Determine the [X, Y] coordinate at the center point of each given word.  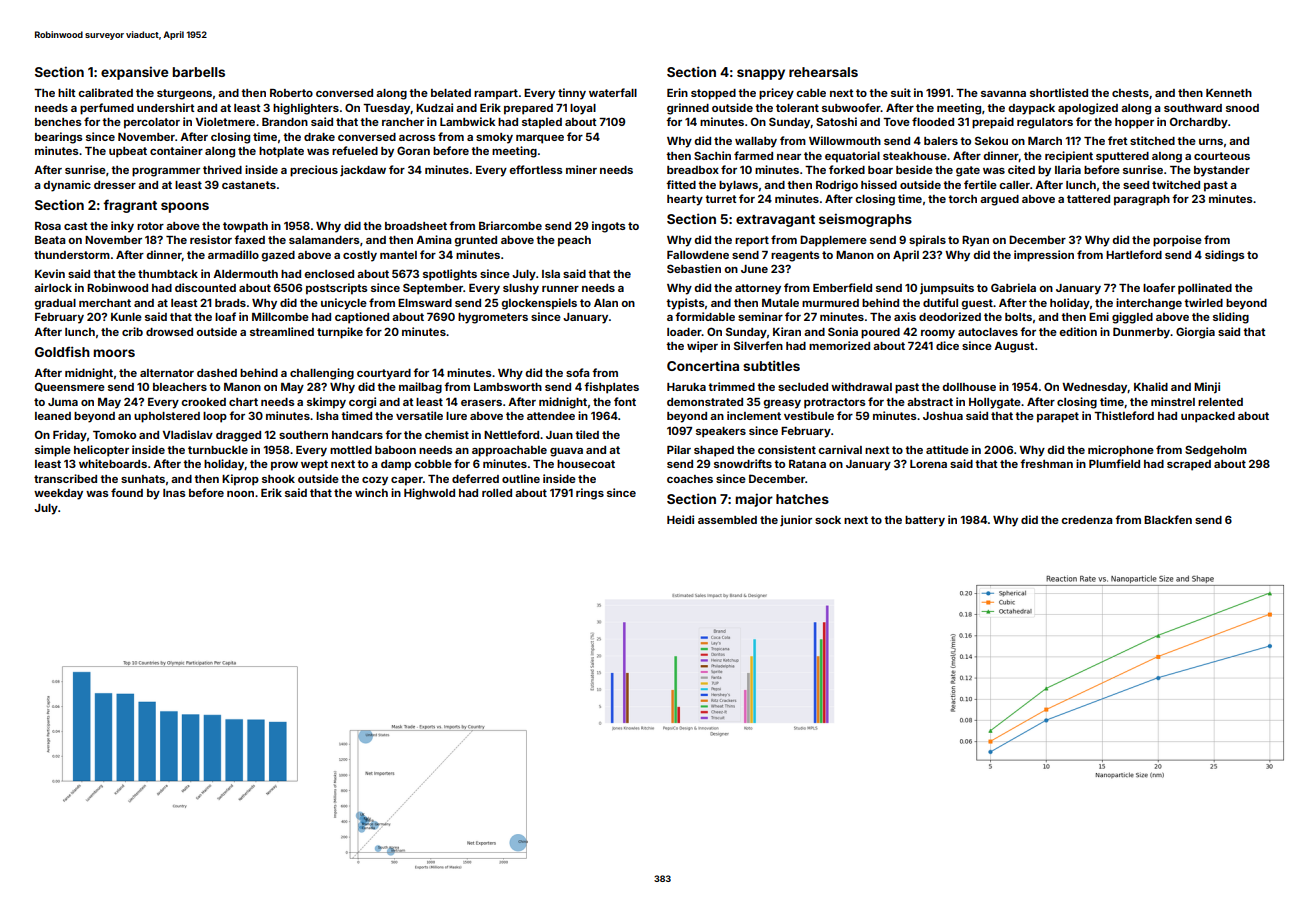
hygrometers [493, 318]
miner [581, 169]
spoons [185, 207]
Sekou [991, 140]
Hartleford [1134, 254]
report [752, 241]
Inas [174, 493]
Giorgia [1195, 333]
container [176, 150]
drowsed [169, 332]
